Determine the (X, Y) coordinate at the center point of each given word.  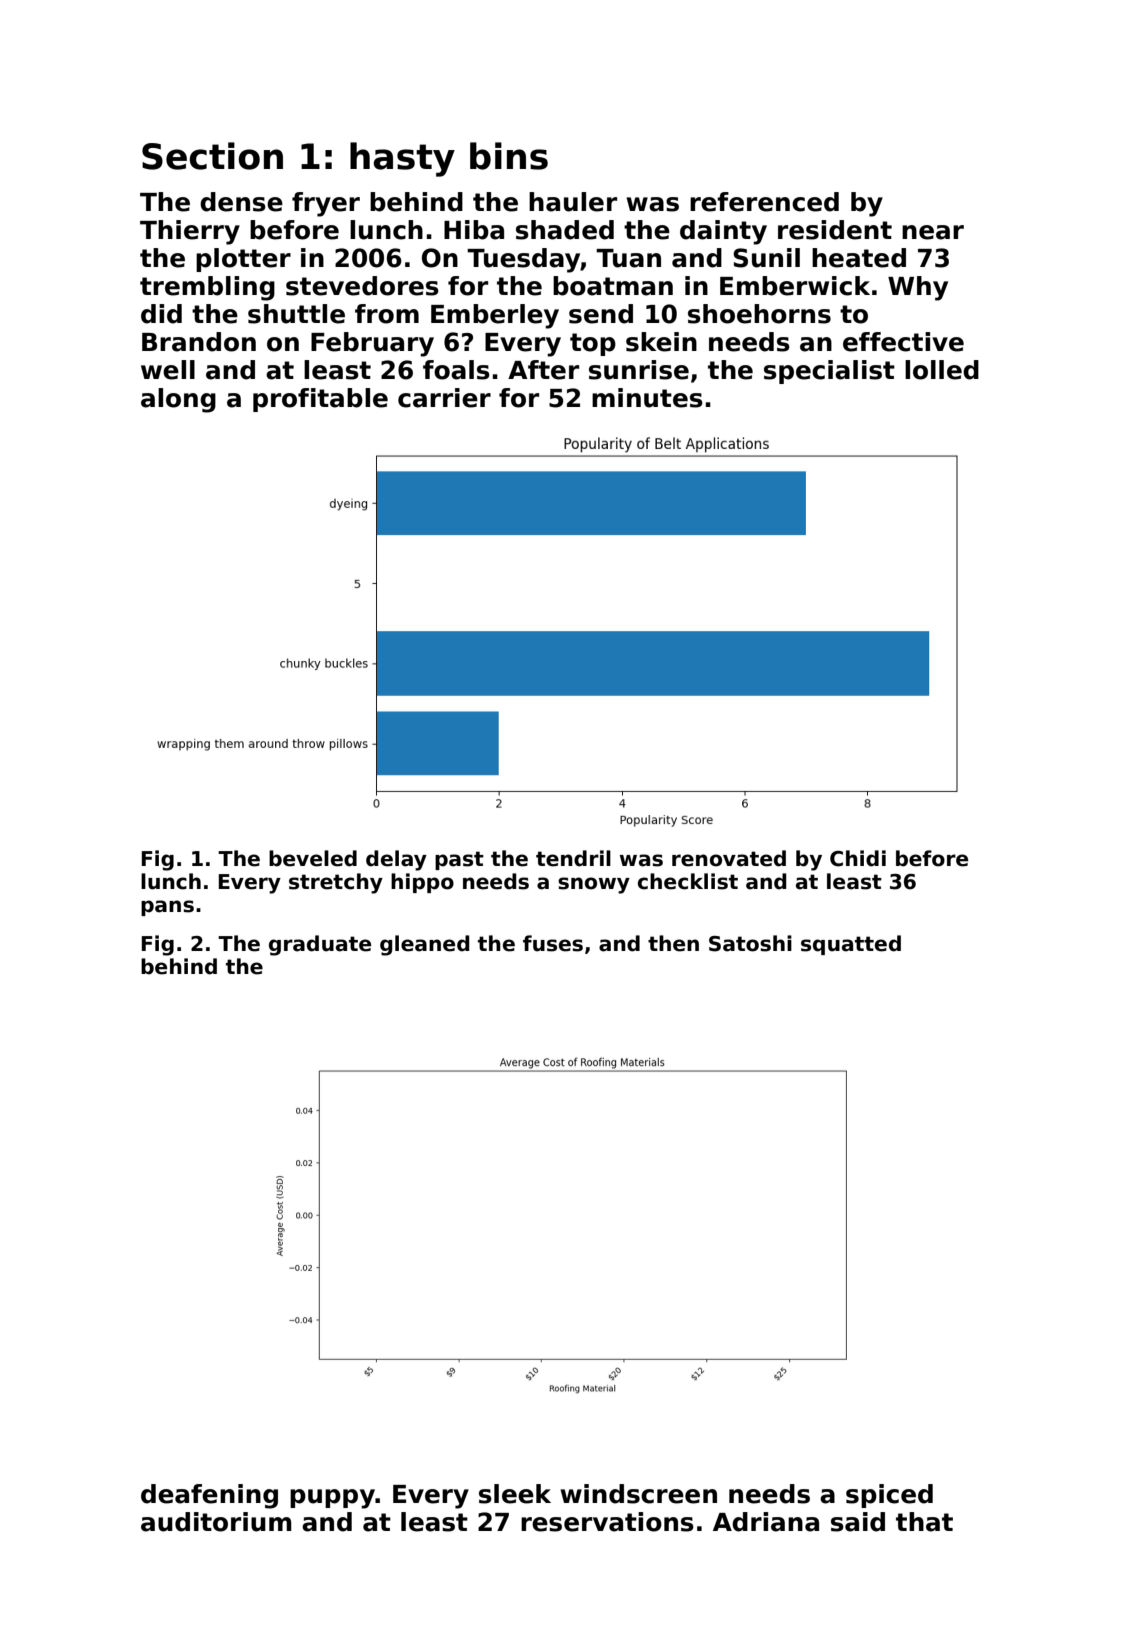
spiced (889, 1496)
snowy (594, 885)
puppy (332, 1499)
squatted (851, 945)
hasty (402, 159)
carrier (444, 398)
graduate (320, 945)
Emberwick (795, 286)
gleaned (424, 945)
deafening (209, 1496)
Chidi (858, 858)
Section (212, 156)
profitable (320, 400)
